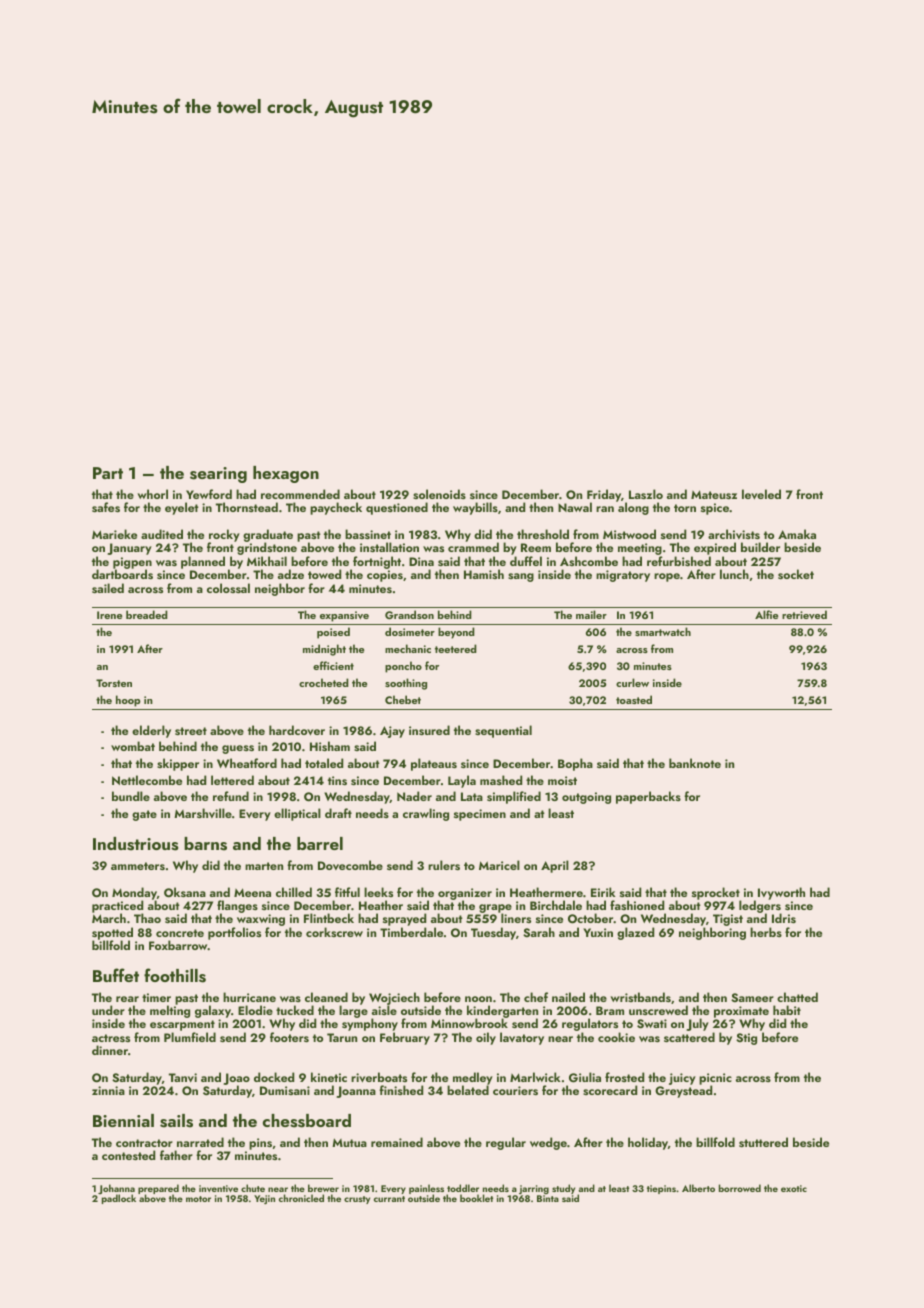  What do you see at coordinates (629, 534) in the document?
I see `Mistwood` at bounding box center [629, 534].
